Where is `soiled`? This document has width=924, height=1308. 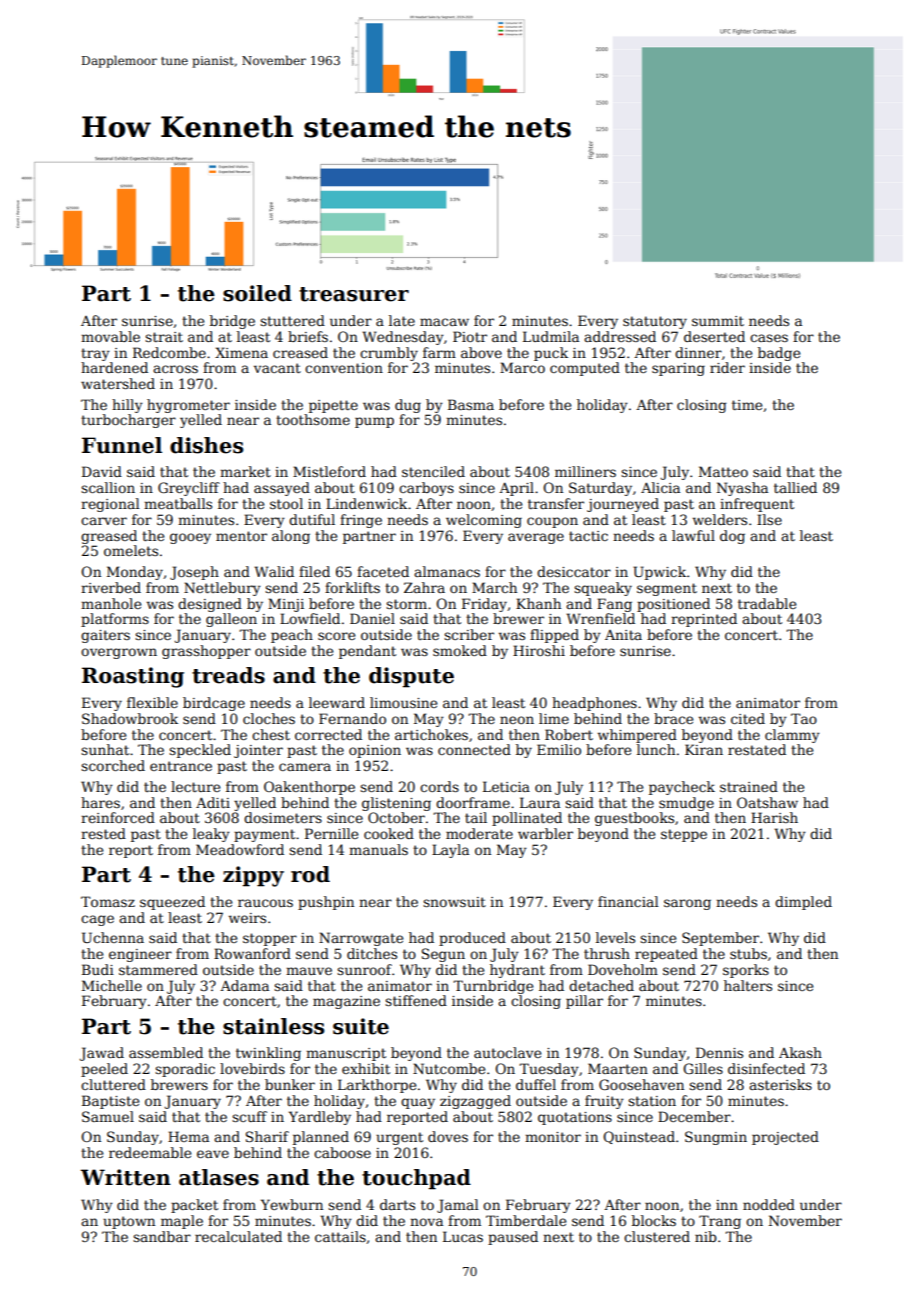 soiled is located at coordinates (257, 293).
